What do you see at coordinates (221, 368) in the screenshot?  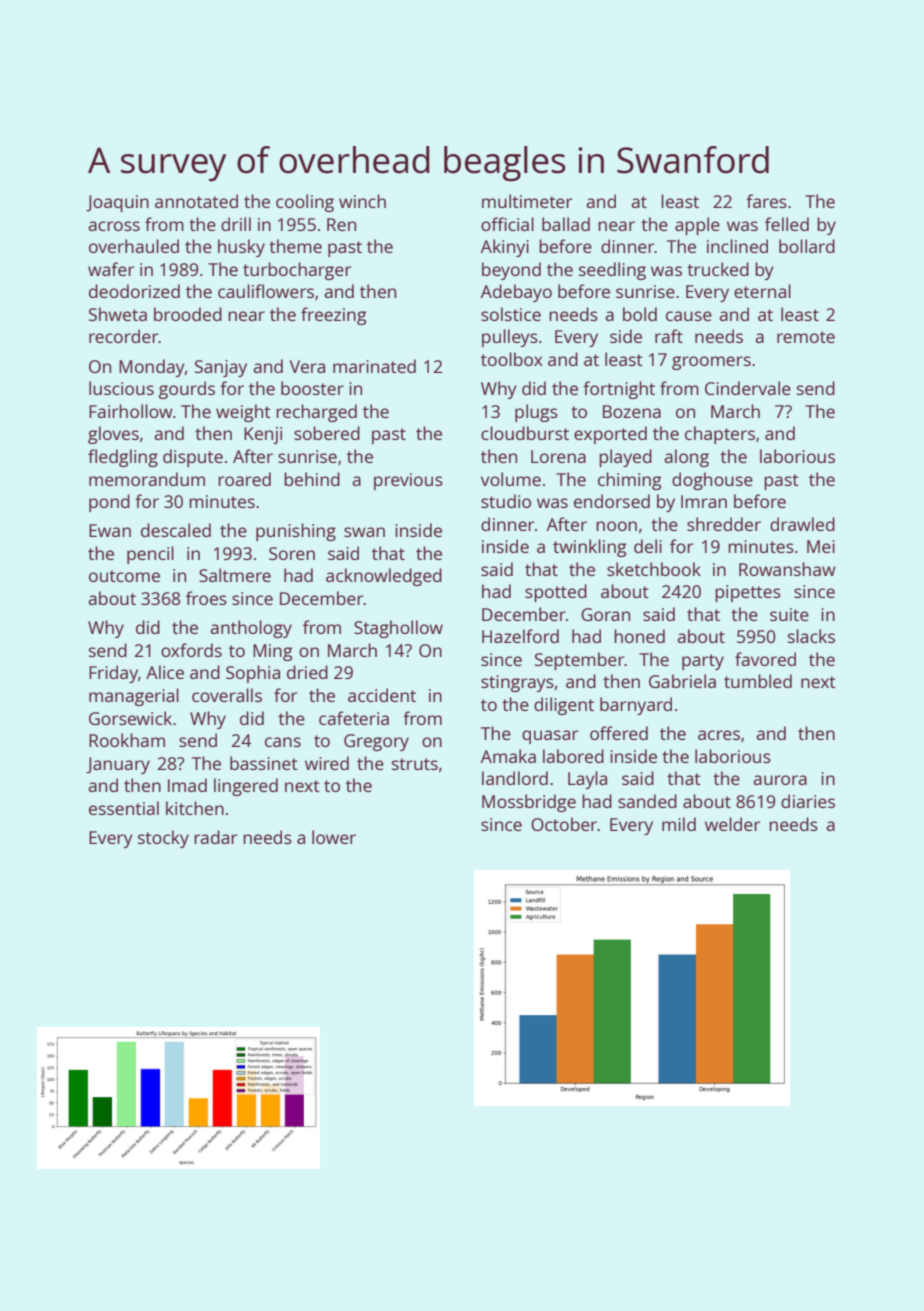 I see `Sanjay` at bounding box center [221, 368].
